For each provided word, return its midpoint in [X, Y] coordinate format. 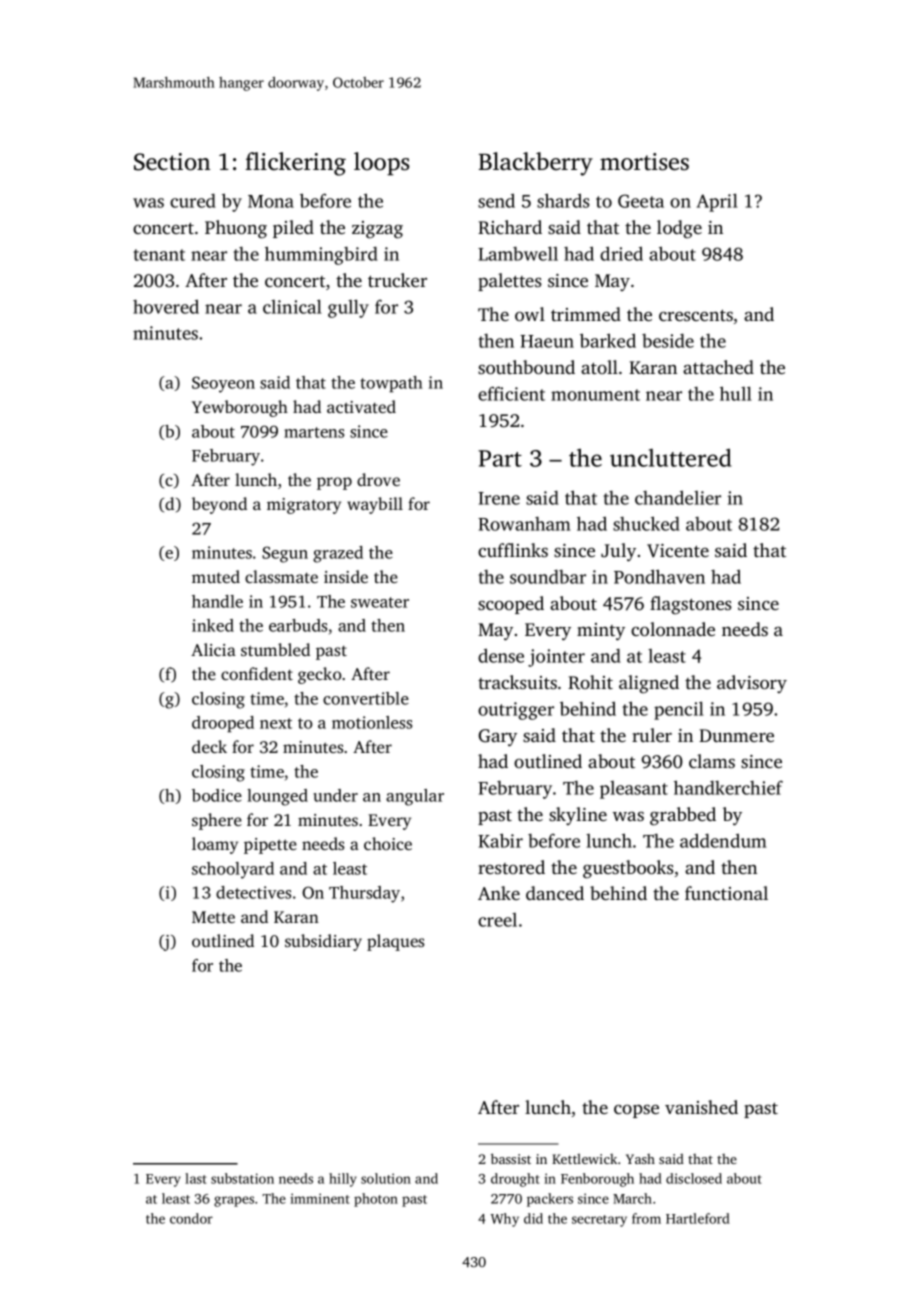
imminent [319, 1198]
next [276, 723]
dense [501, 655]
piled [293, 229]
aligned [649, 684]
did [533, 1218]
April [717, 202]
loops [382, 164]
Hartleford [698, 1218]
